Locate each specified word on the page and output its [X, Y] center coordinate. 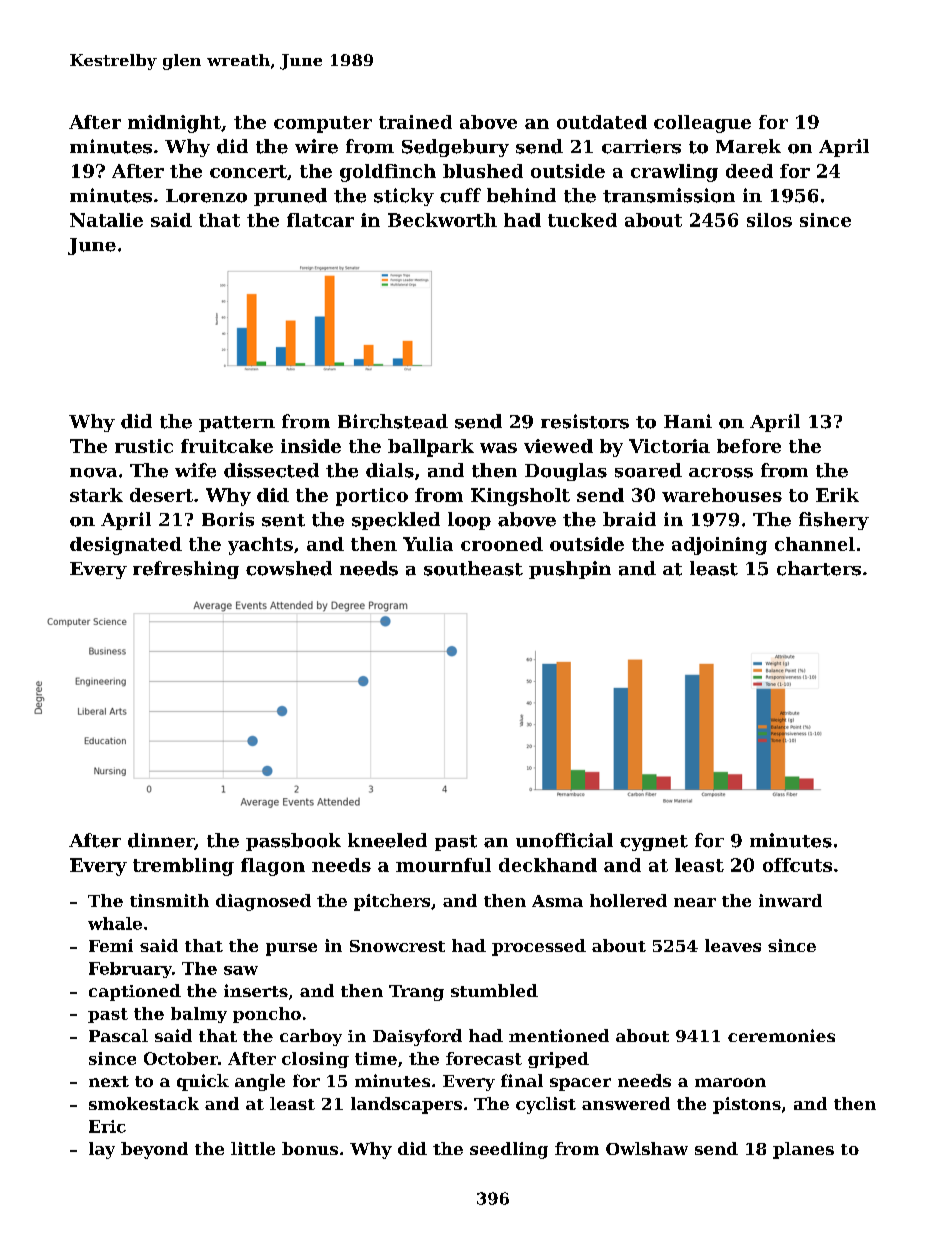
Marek [748, 146]
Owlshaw [647, 1148]
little [253, 1148]
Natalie [106, 220]
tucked [582, 220]
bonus [310, 1148]
